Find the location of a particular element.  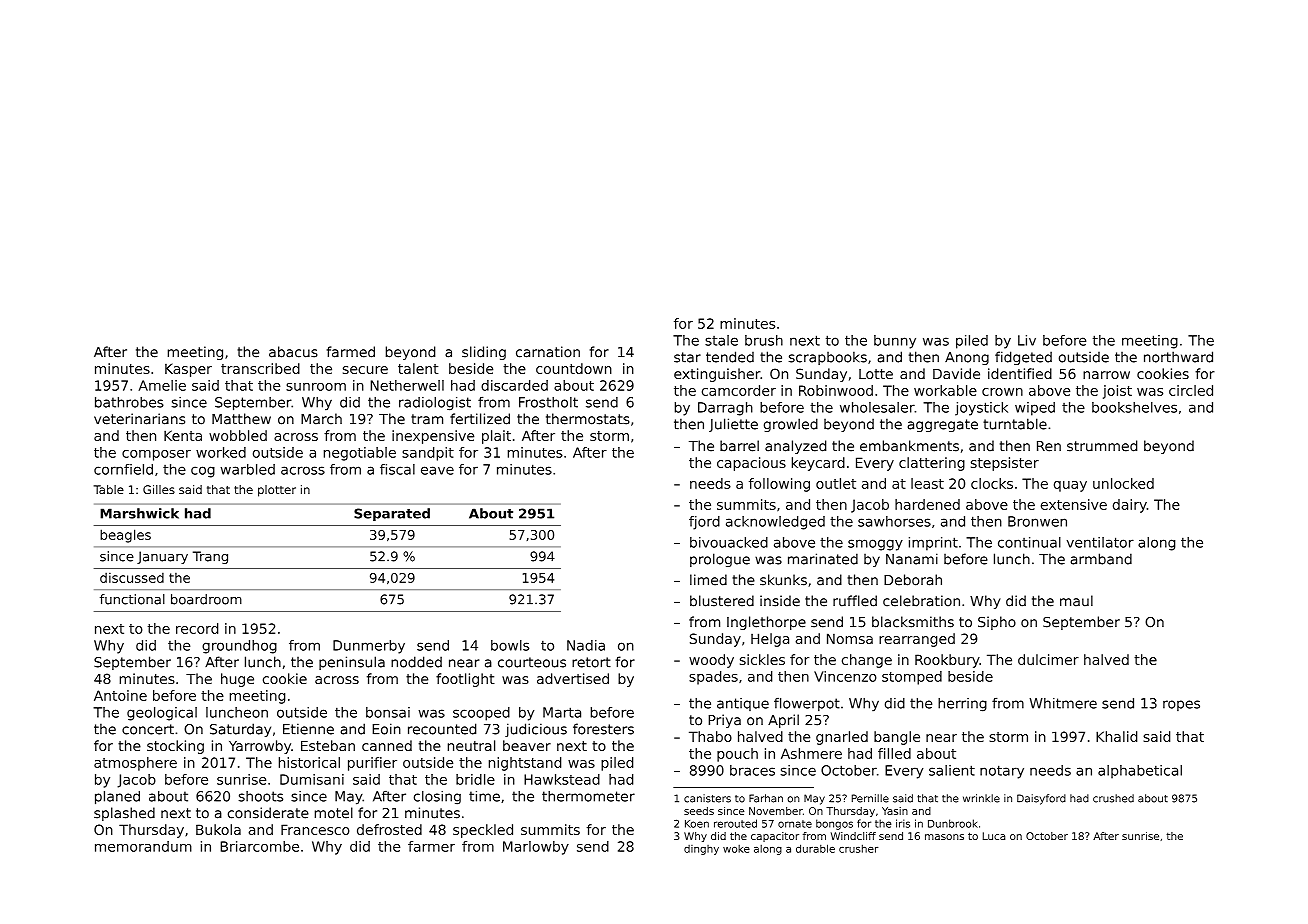

Marlowby is located at coordinates (536, 848).
